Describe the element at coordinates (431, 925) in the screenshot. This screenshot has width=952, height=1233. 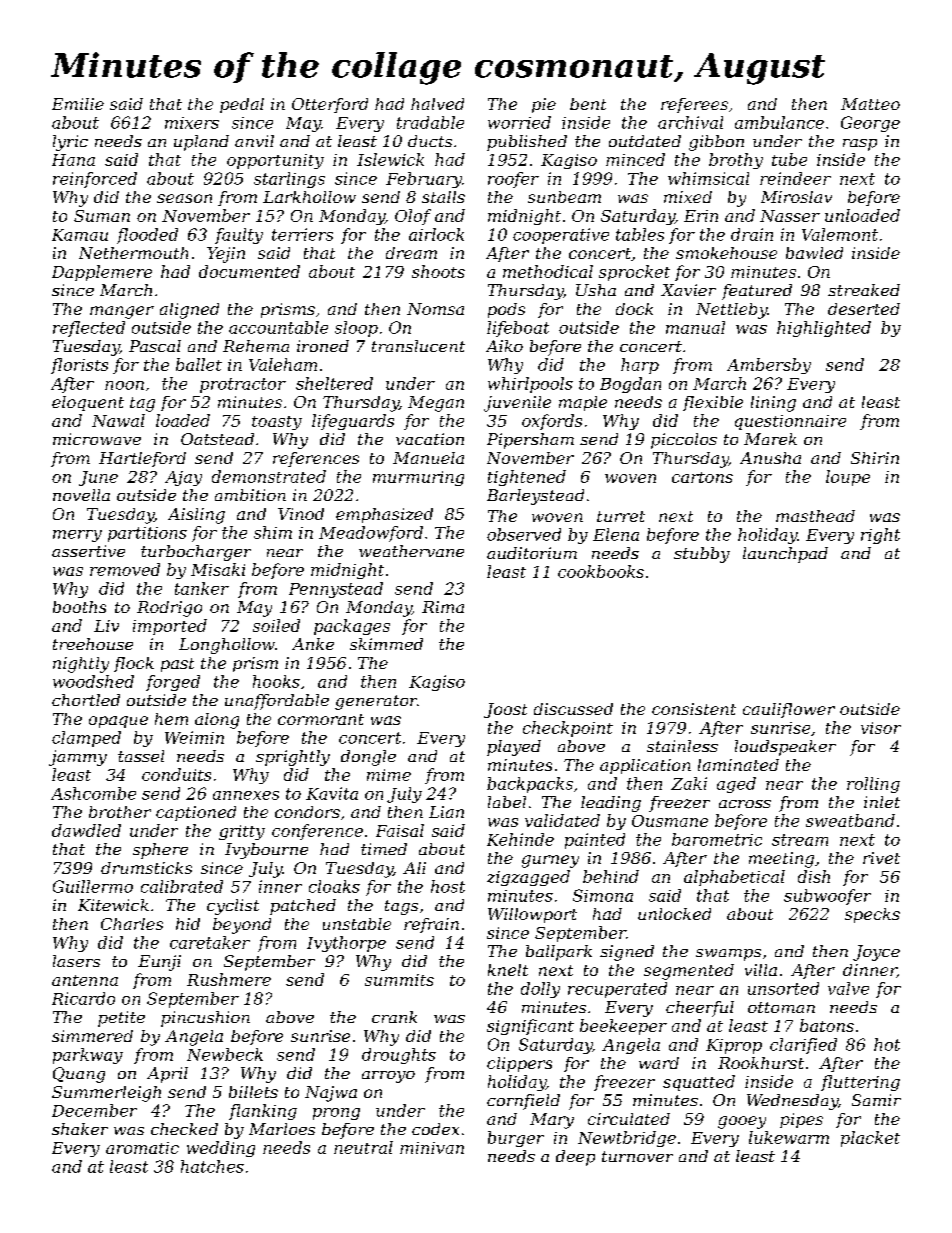
I see `refrain` at that location.
